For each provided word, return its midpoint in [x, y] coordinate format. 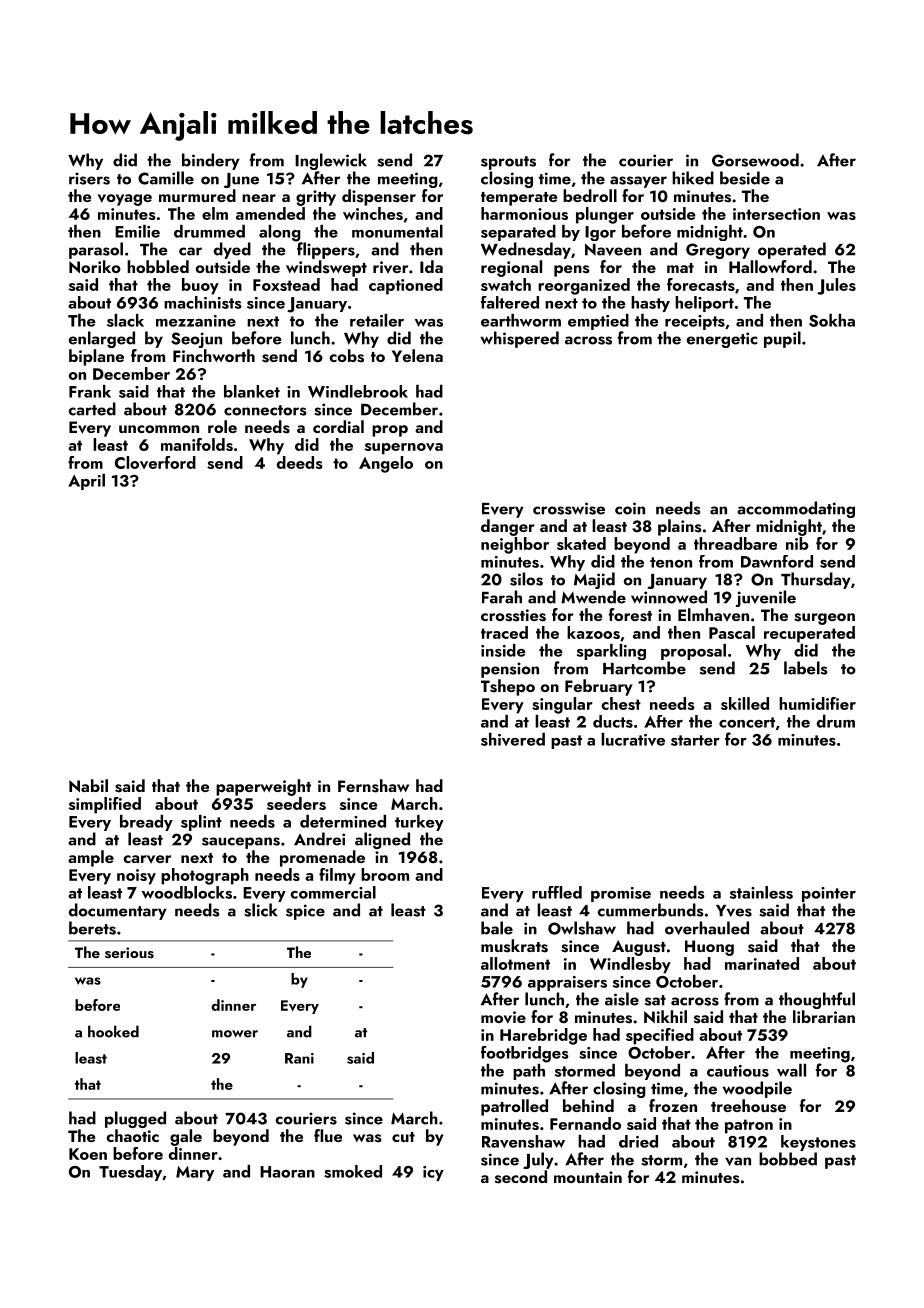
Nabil [88, 785]
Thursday [816, 580]
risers [89, 178]
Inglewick [331, 161]
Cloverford [155, 462]
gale [186, 1137]
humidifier [817, 703]
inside [503, 650]
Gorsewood [755, 160]
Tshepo [508, 687]
